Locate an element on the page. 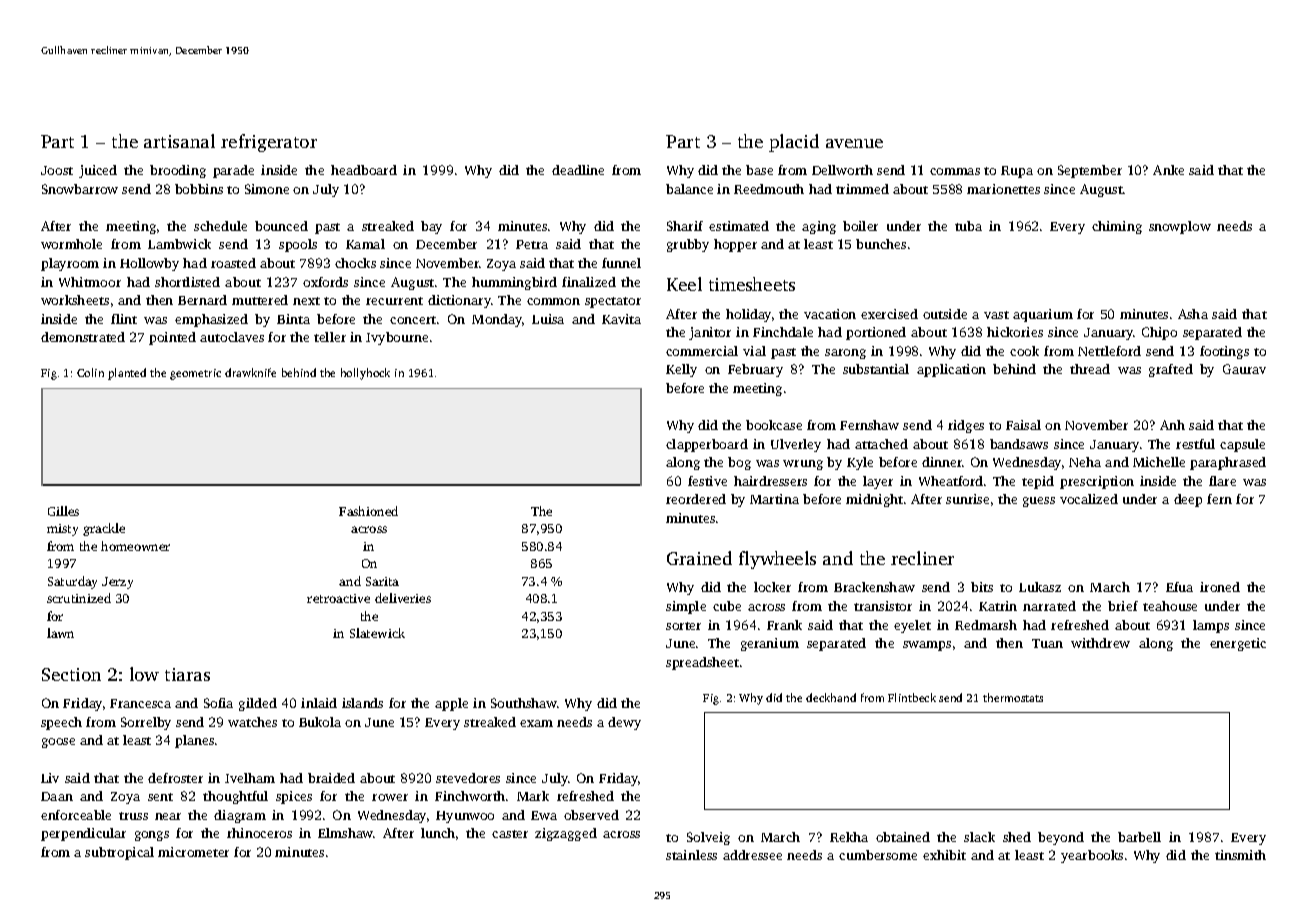  playroom is located at coordinates (70, 264).
